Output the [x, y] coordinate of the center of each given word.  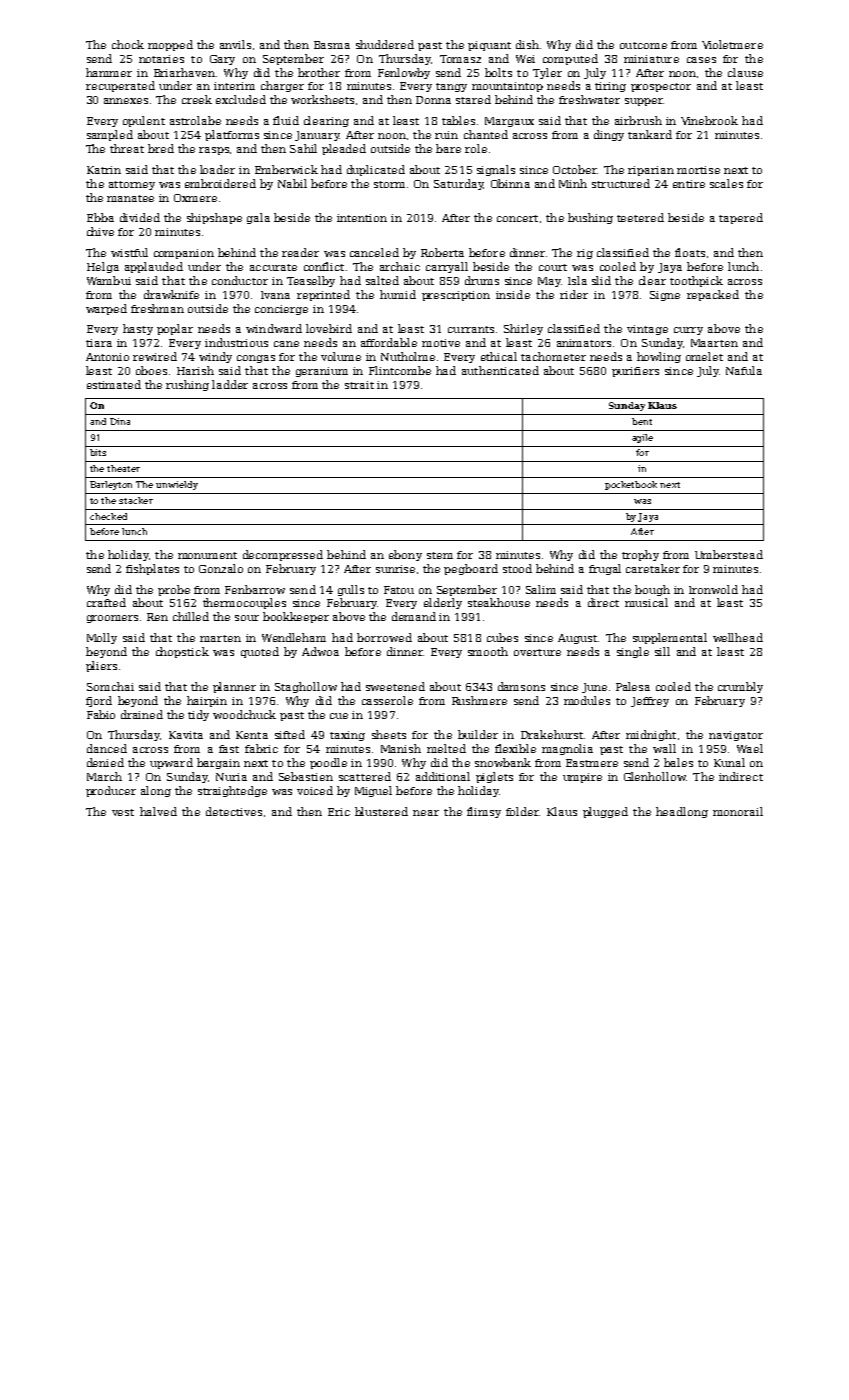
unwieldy [177, 485]
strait [359, 385]
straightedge [232, 791]
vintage [647, 330]
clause [745, 72]
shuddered [385, 44]
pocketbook [631, 485]
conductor [240, 280]
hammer [109, 72]
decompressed [283, 555]
